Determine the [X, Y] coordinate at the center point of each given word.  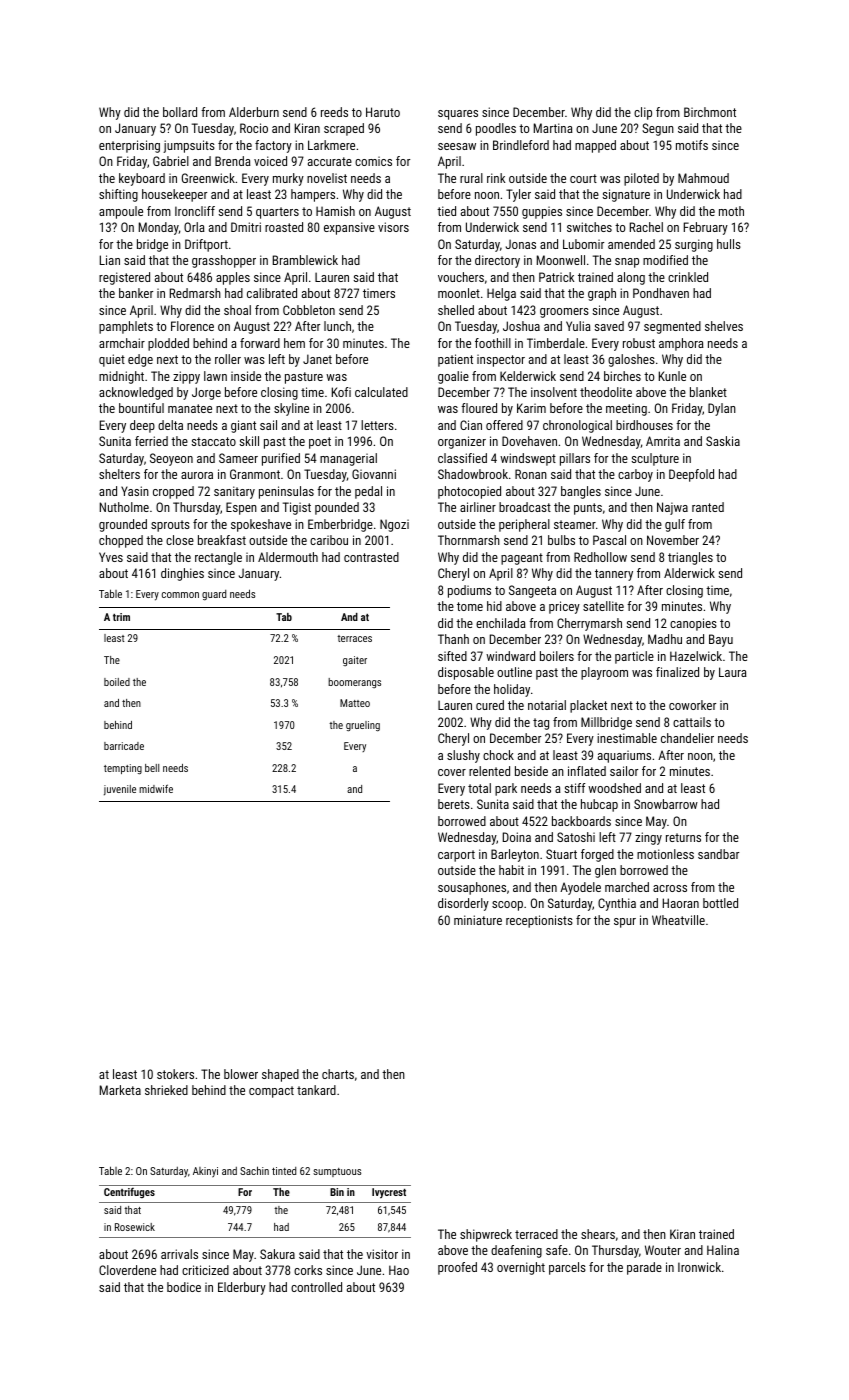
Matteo [355, 703]
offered [504, 425]
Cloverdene [127, 1270]
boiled [117, 682]
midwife [156, 788]
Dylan [722, 409]
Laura [733, 672]
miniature [478, 920]
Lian [110, 260]
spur [625, 923]
